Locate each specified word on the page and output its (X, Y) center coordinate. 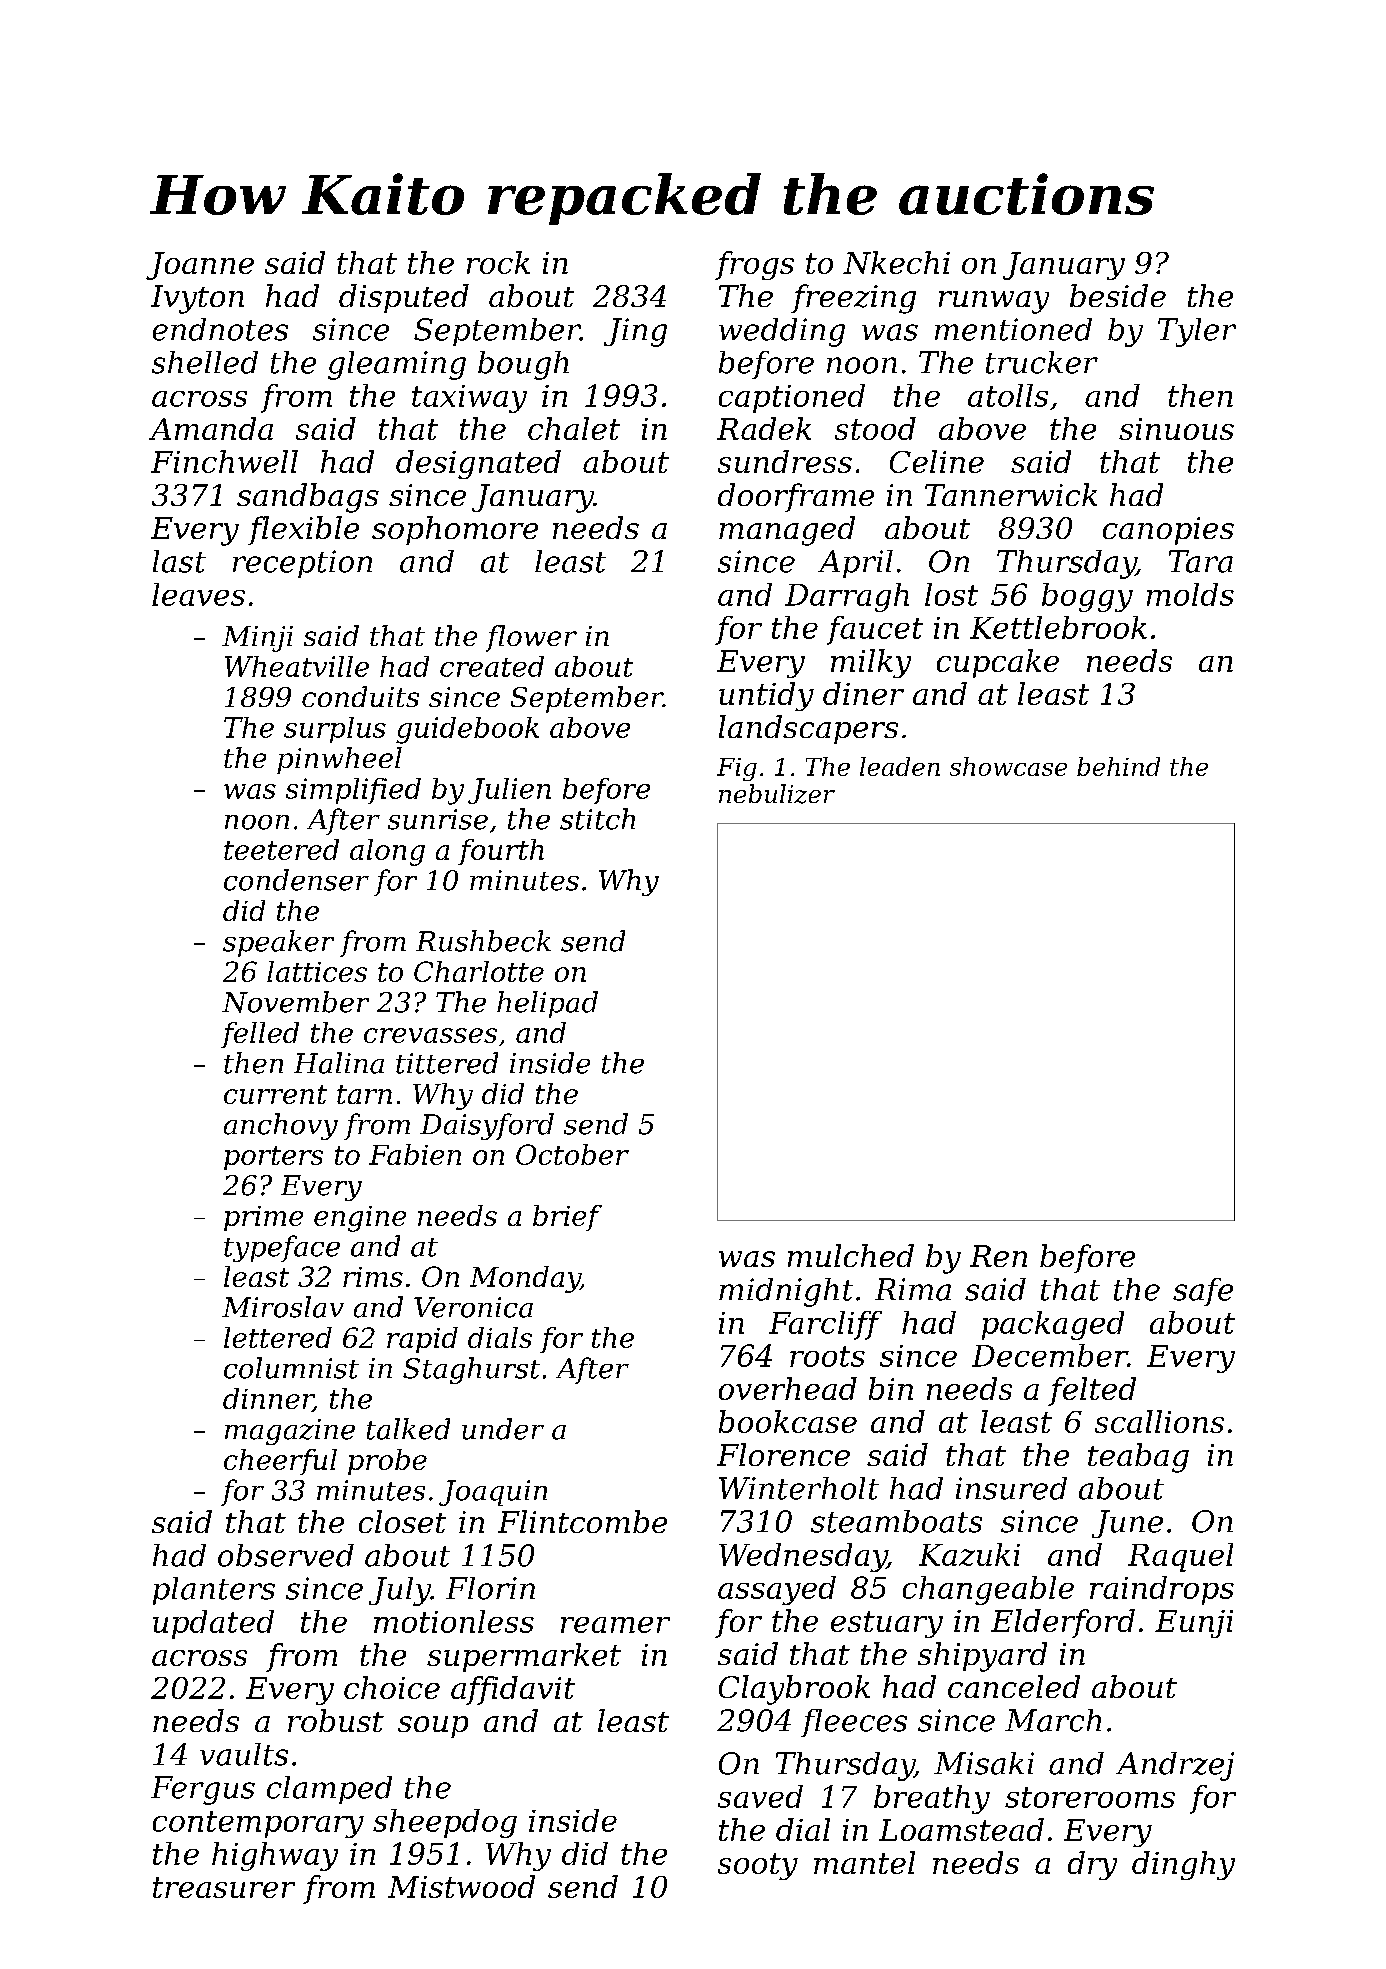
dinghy (1183, 1865)
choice (392, 1687)
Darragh (847, 597)
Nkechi (896, 262)
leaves (198, 594)
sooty (758, 1866)
